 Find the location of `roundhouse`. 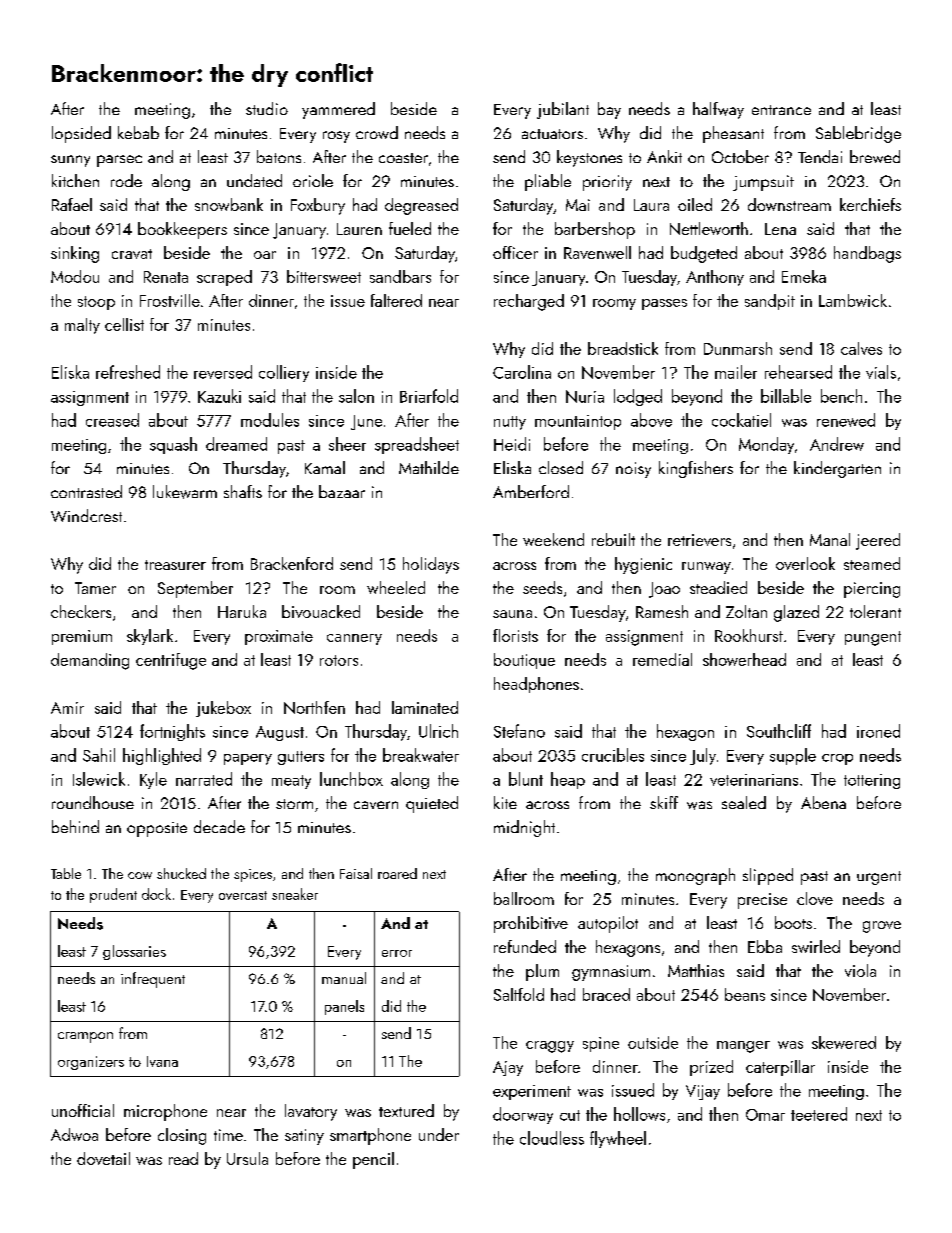

roundhouse is located at coordinates (93, 802).
